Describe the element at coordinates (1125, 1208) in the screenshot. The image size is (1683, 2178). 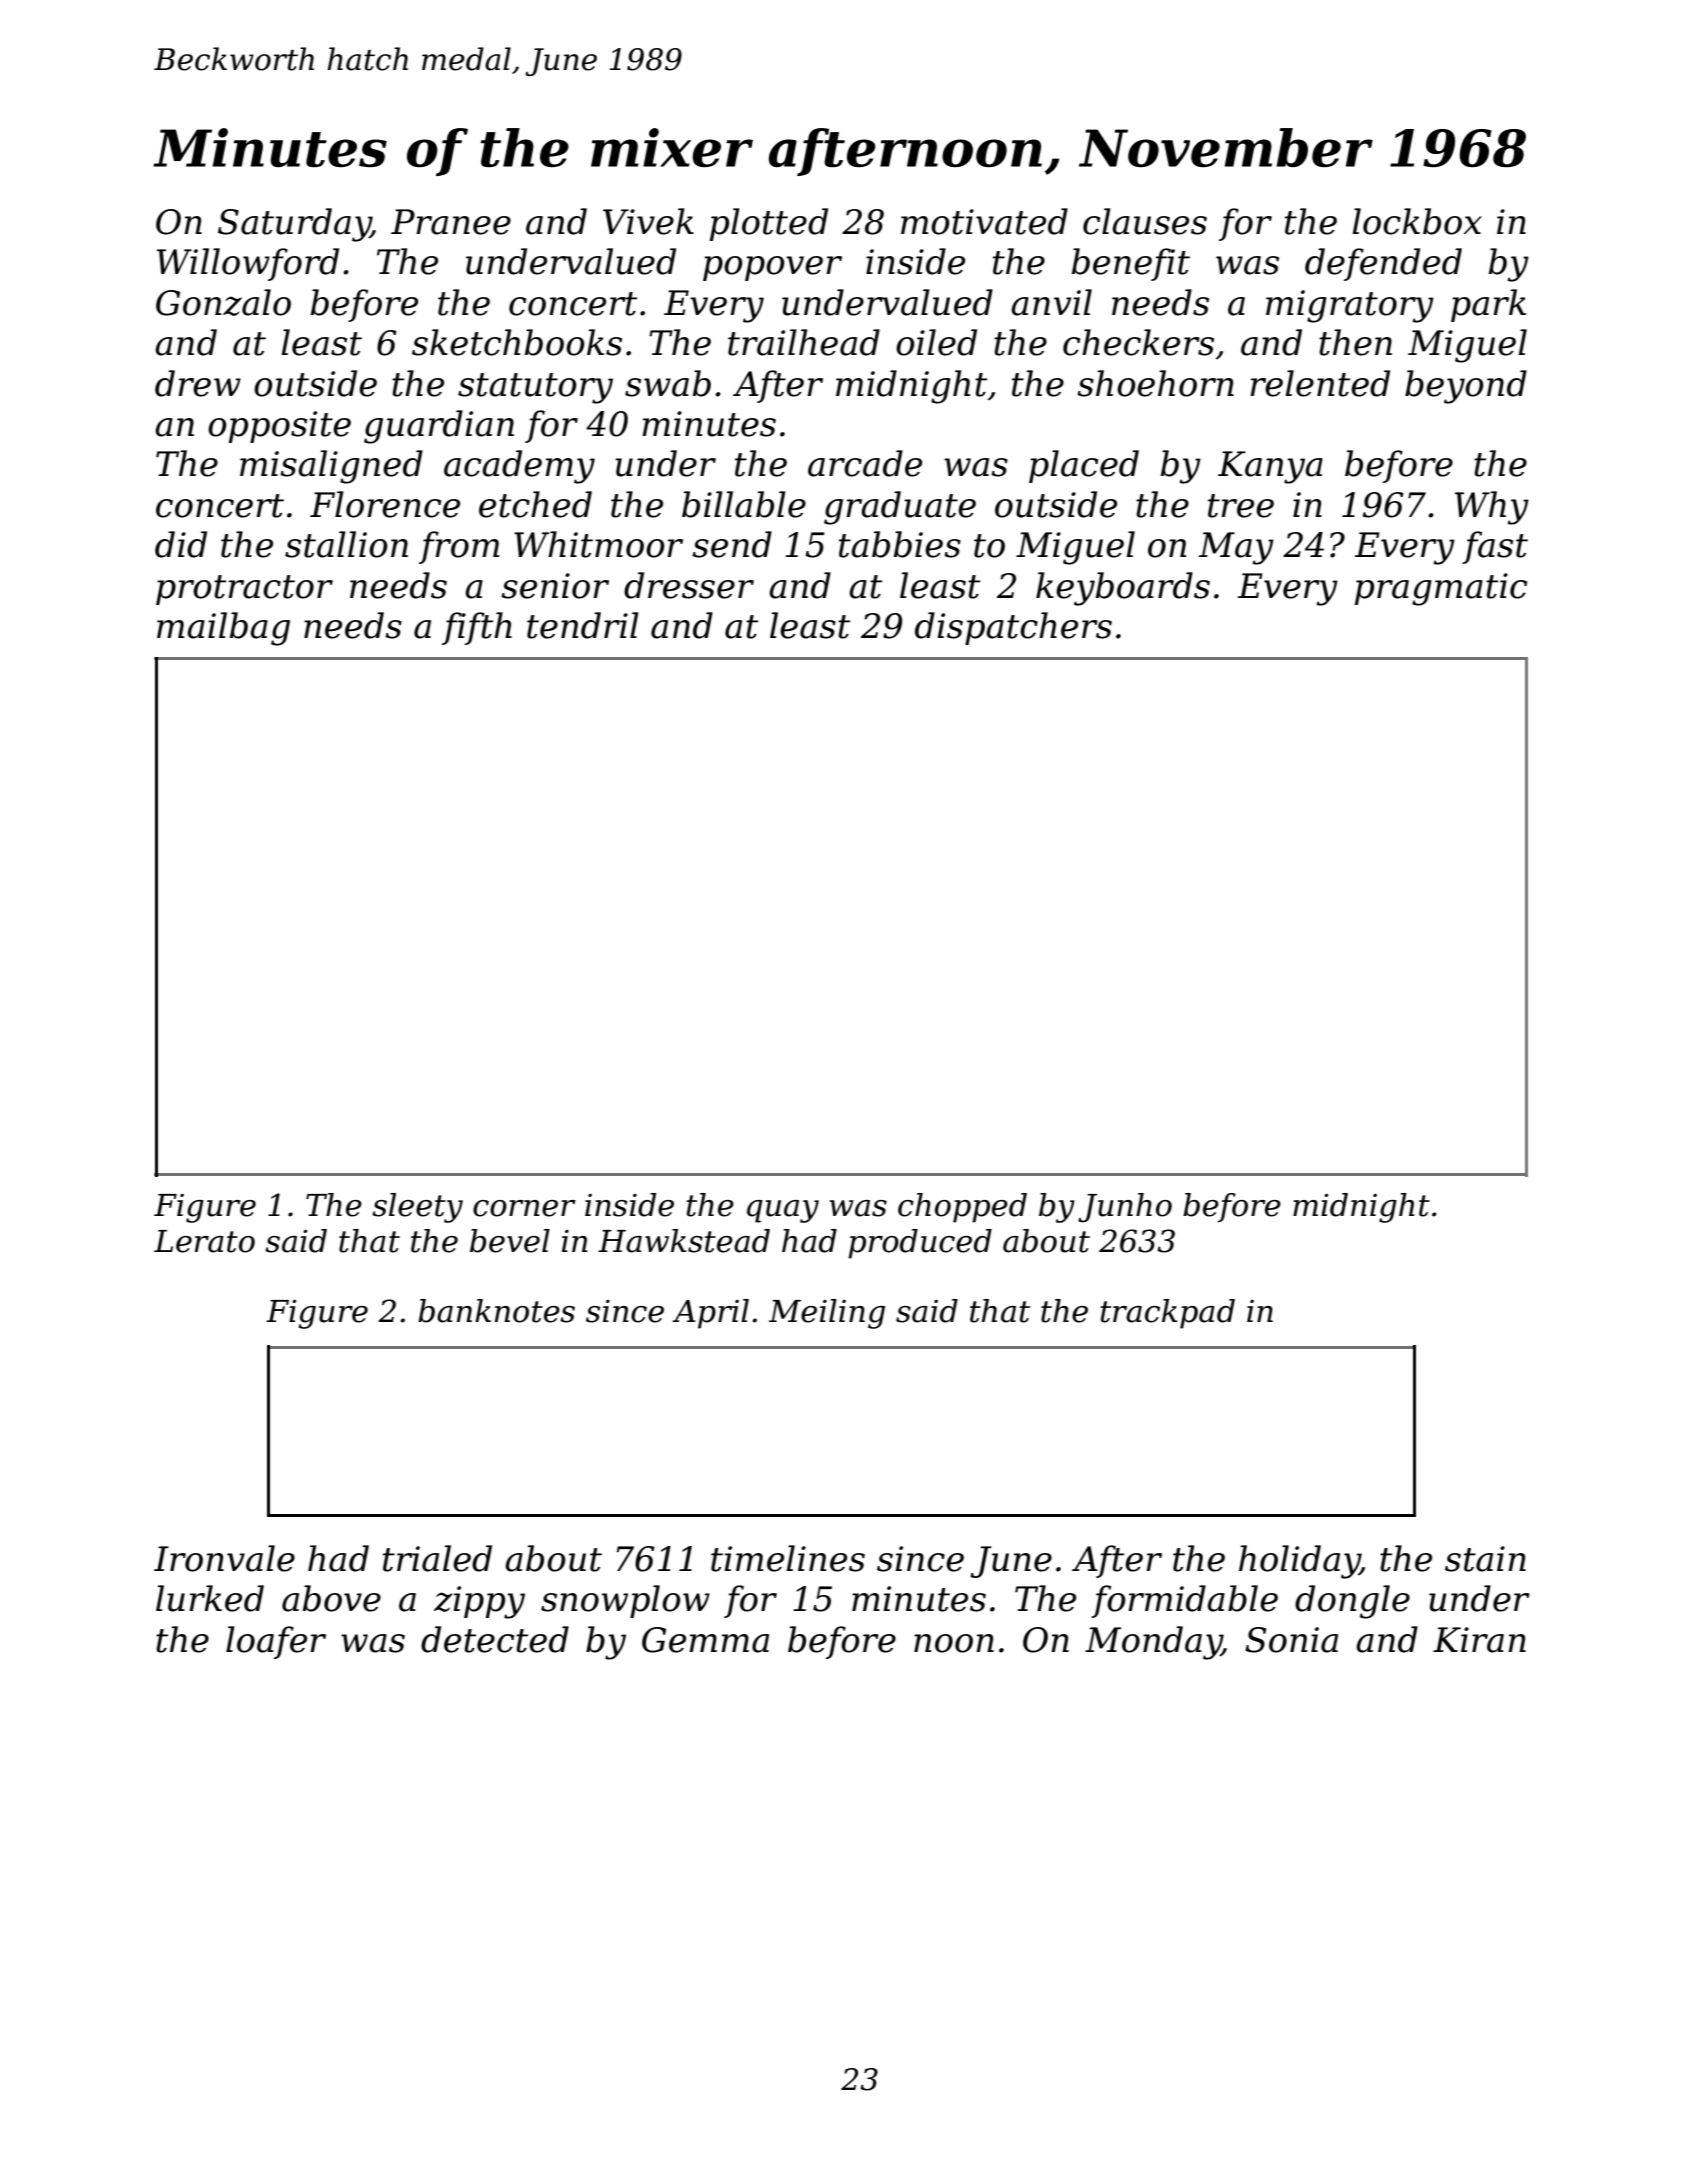
I see `Junho` at that location.
